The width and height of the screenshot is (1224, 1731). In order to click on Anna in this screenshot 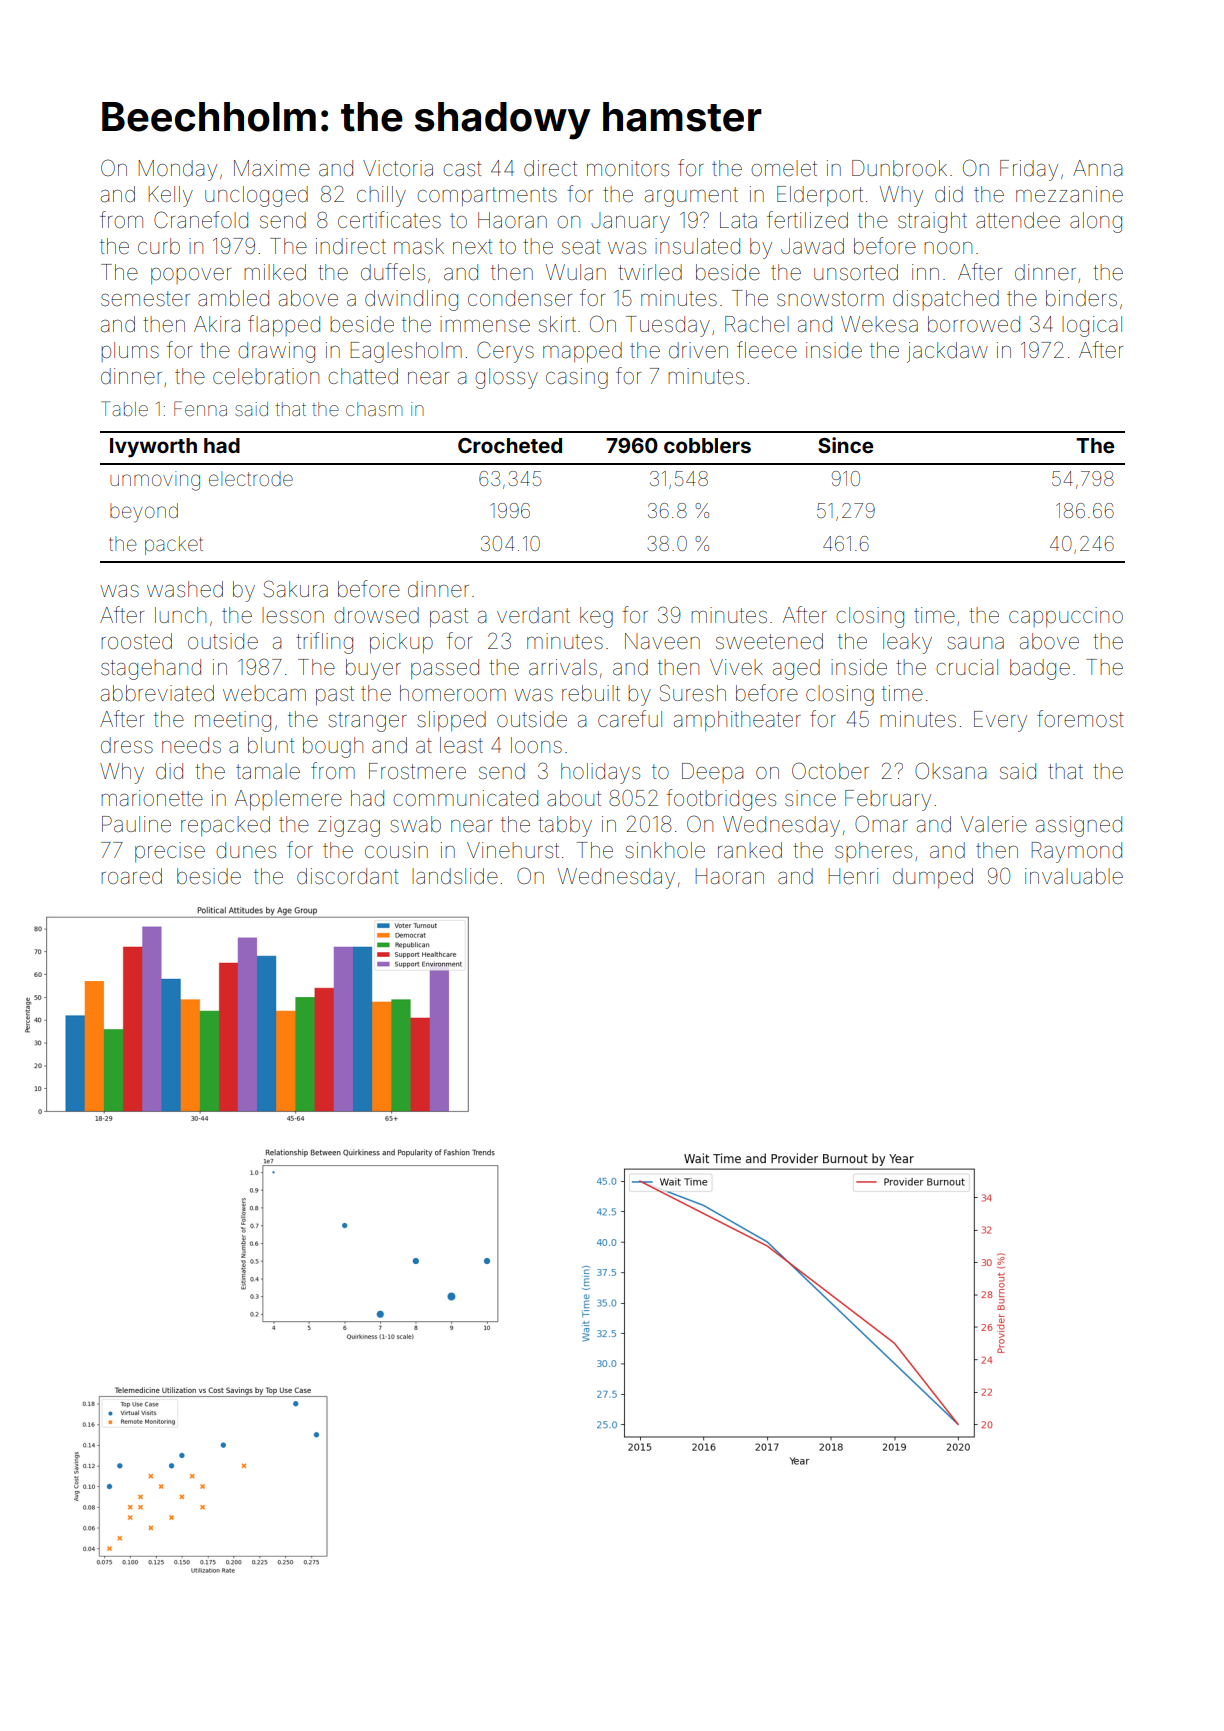, I will do `click(1097, 168)`.
